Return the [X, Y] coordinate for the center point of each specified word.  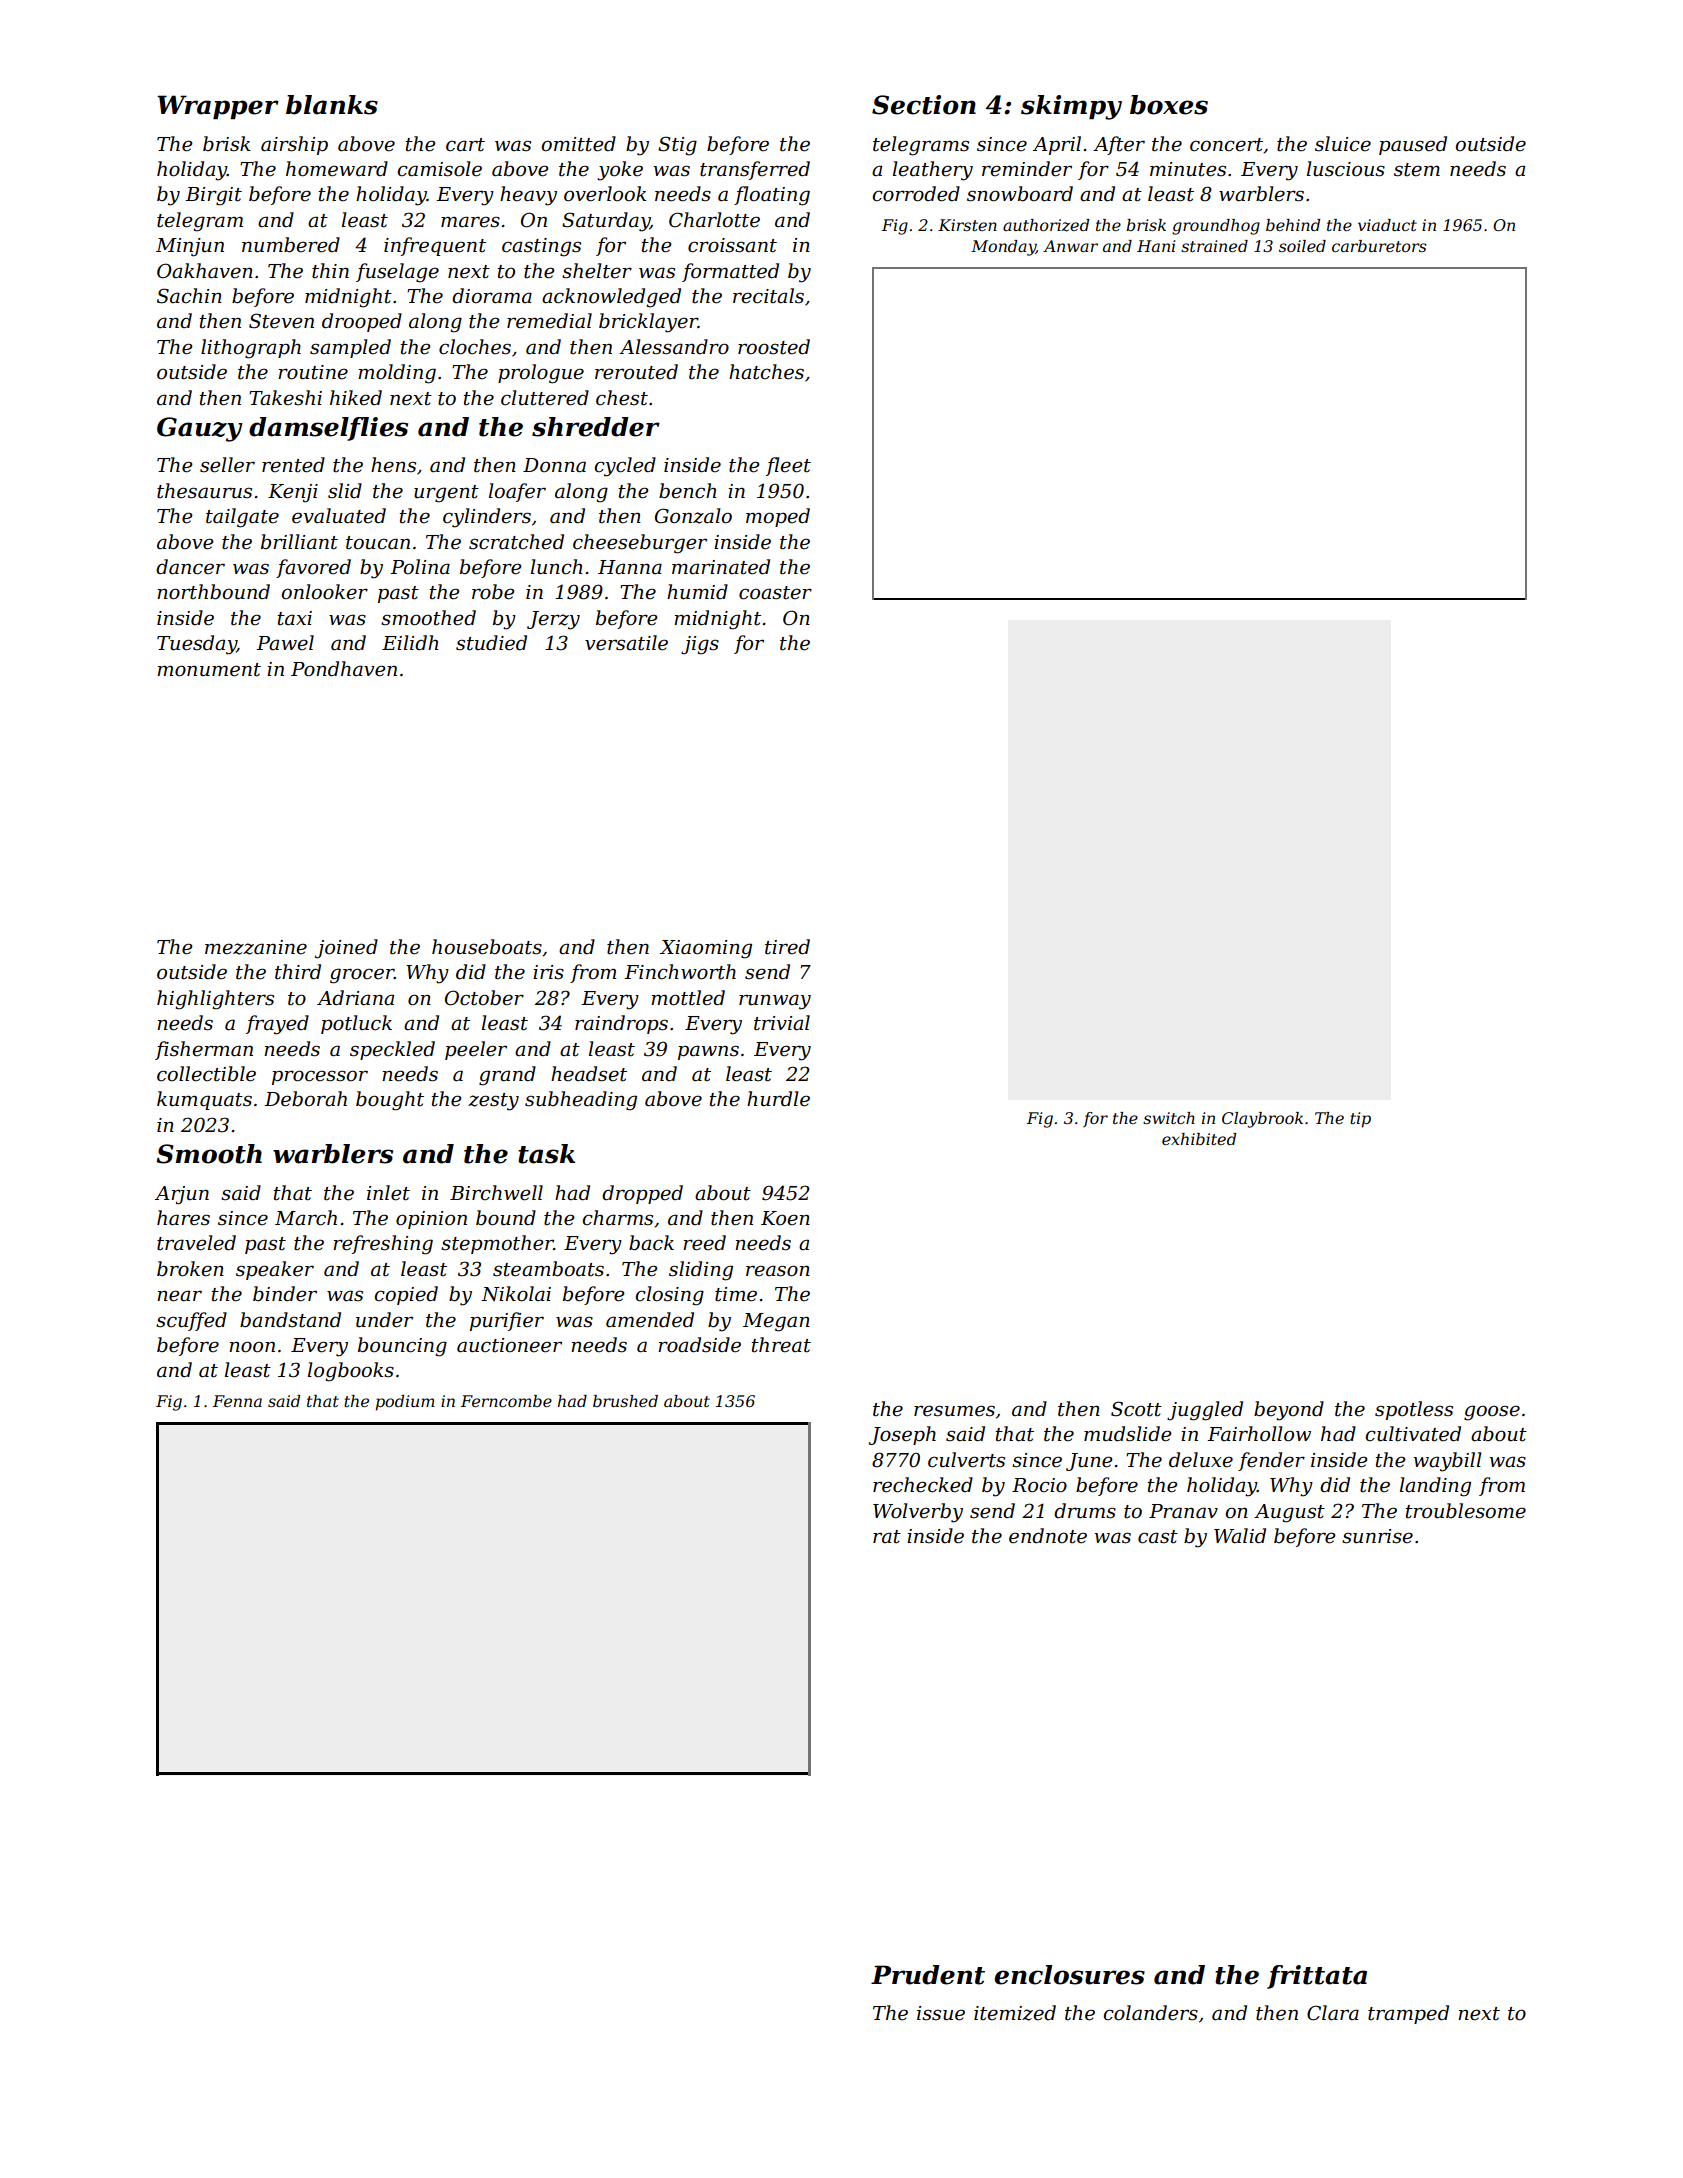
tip [1360, 1120]
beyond [1289, 1411]
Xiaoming [706, 949]
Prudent [928, 1975]
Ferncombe [506, 1401]
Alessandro [674, 347]
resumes [954, 1411]
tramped [1408, 2014]
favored [313, 568]
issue [941, 2013]
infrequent [435, 246]
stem [1417, 170]
